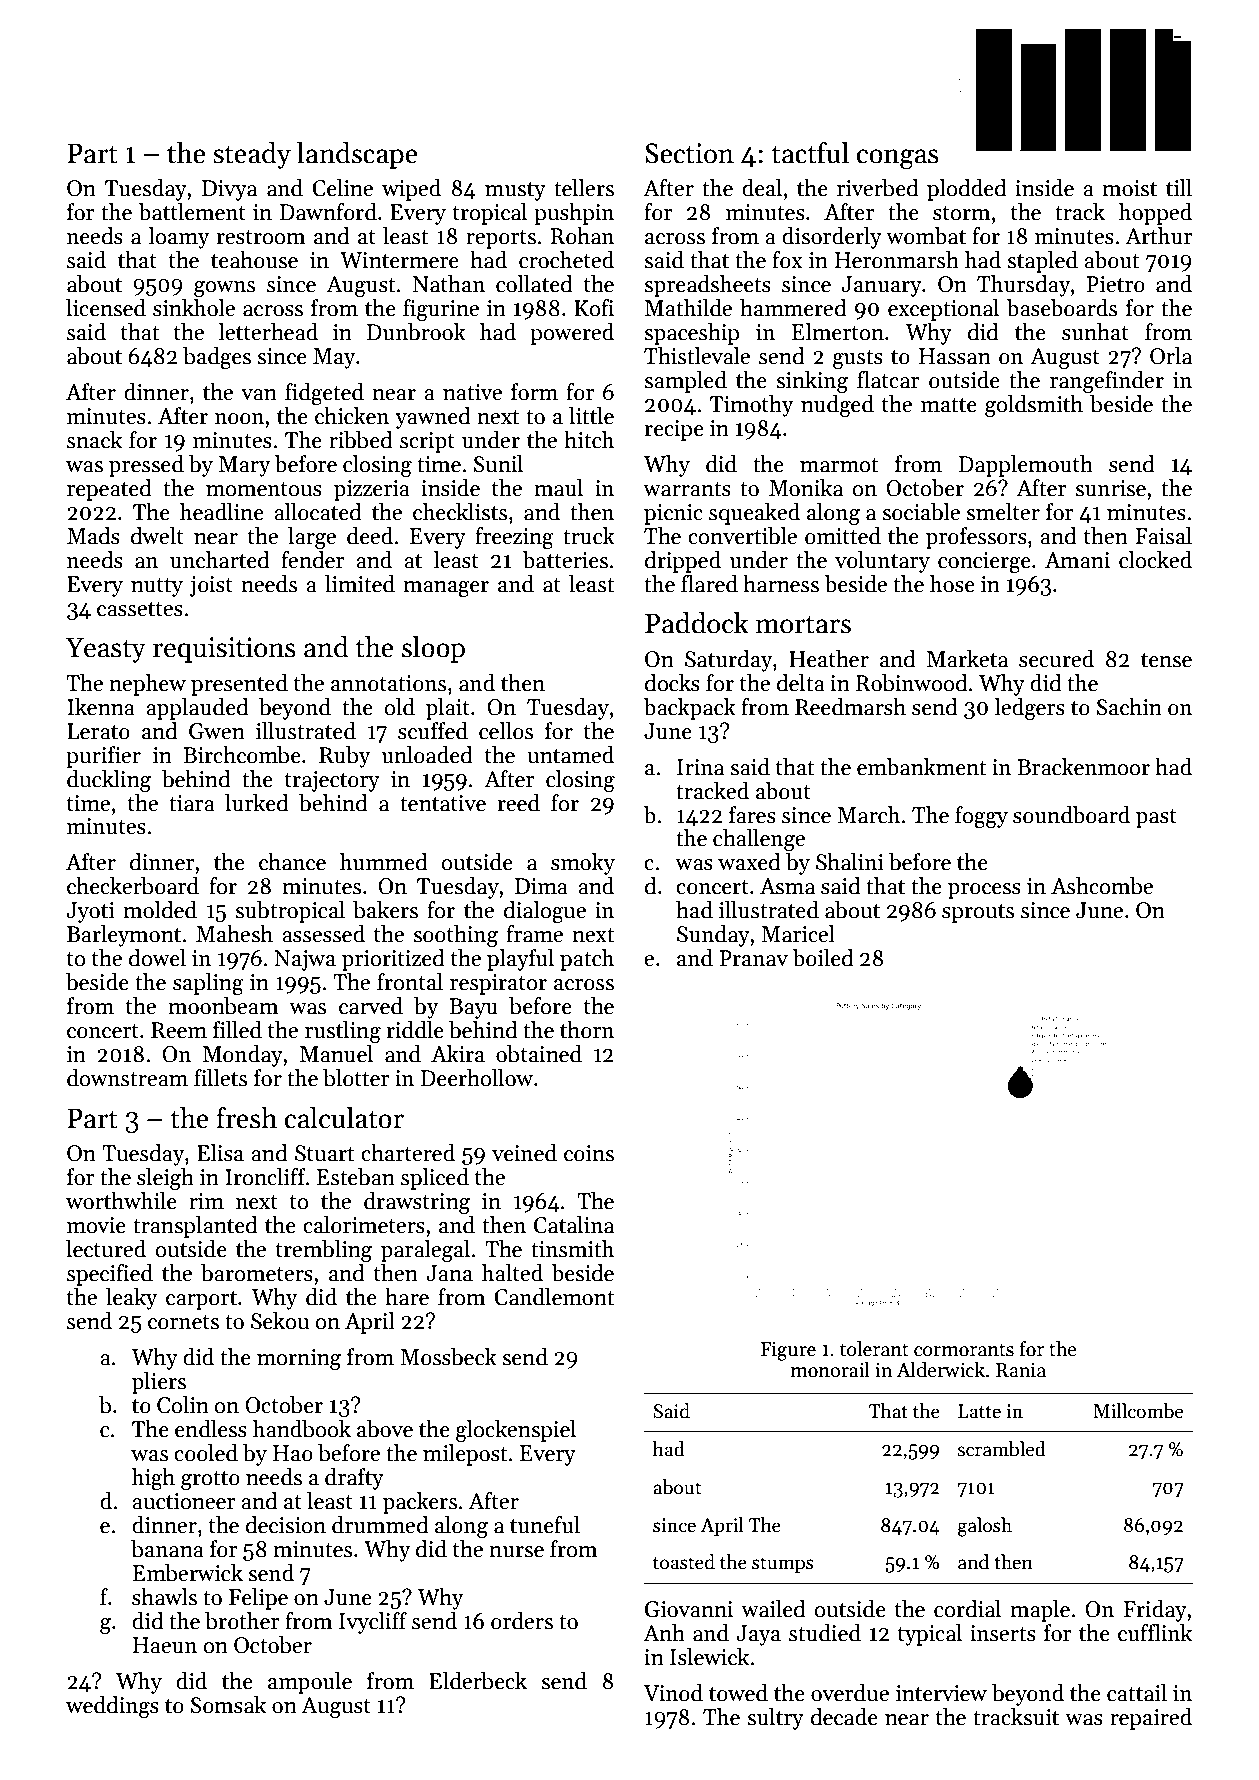 This screenshot has height=1780, width=1259. Describe the element at coordinates (1042, 262) in the screenshot. I see `stapled` at that location.
